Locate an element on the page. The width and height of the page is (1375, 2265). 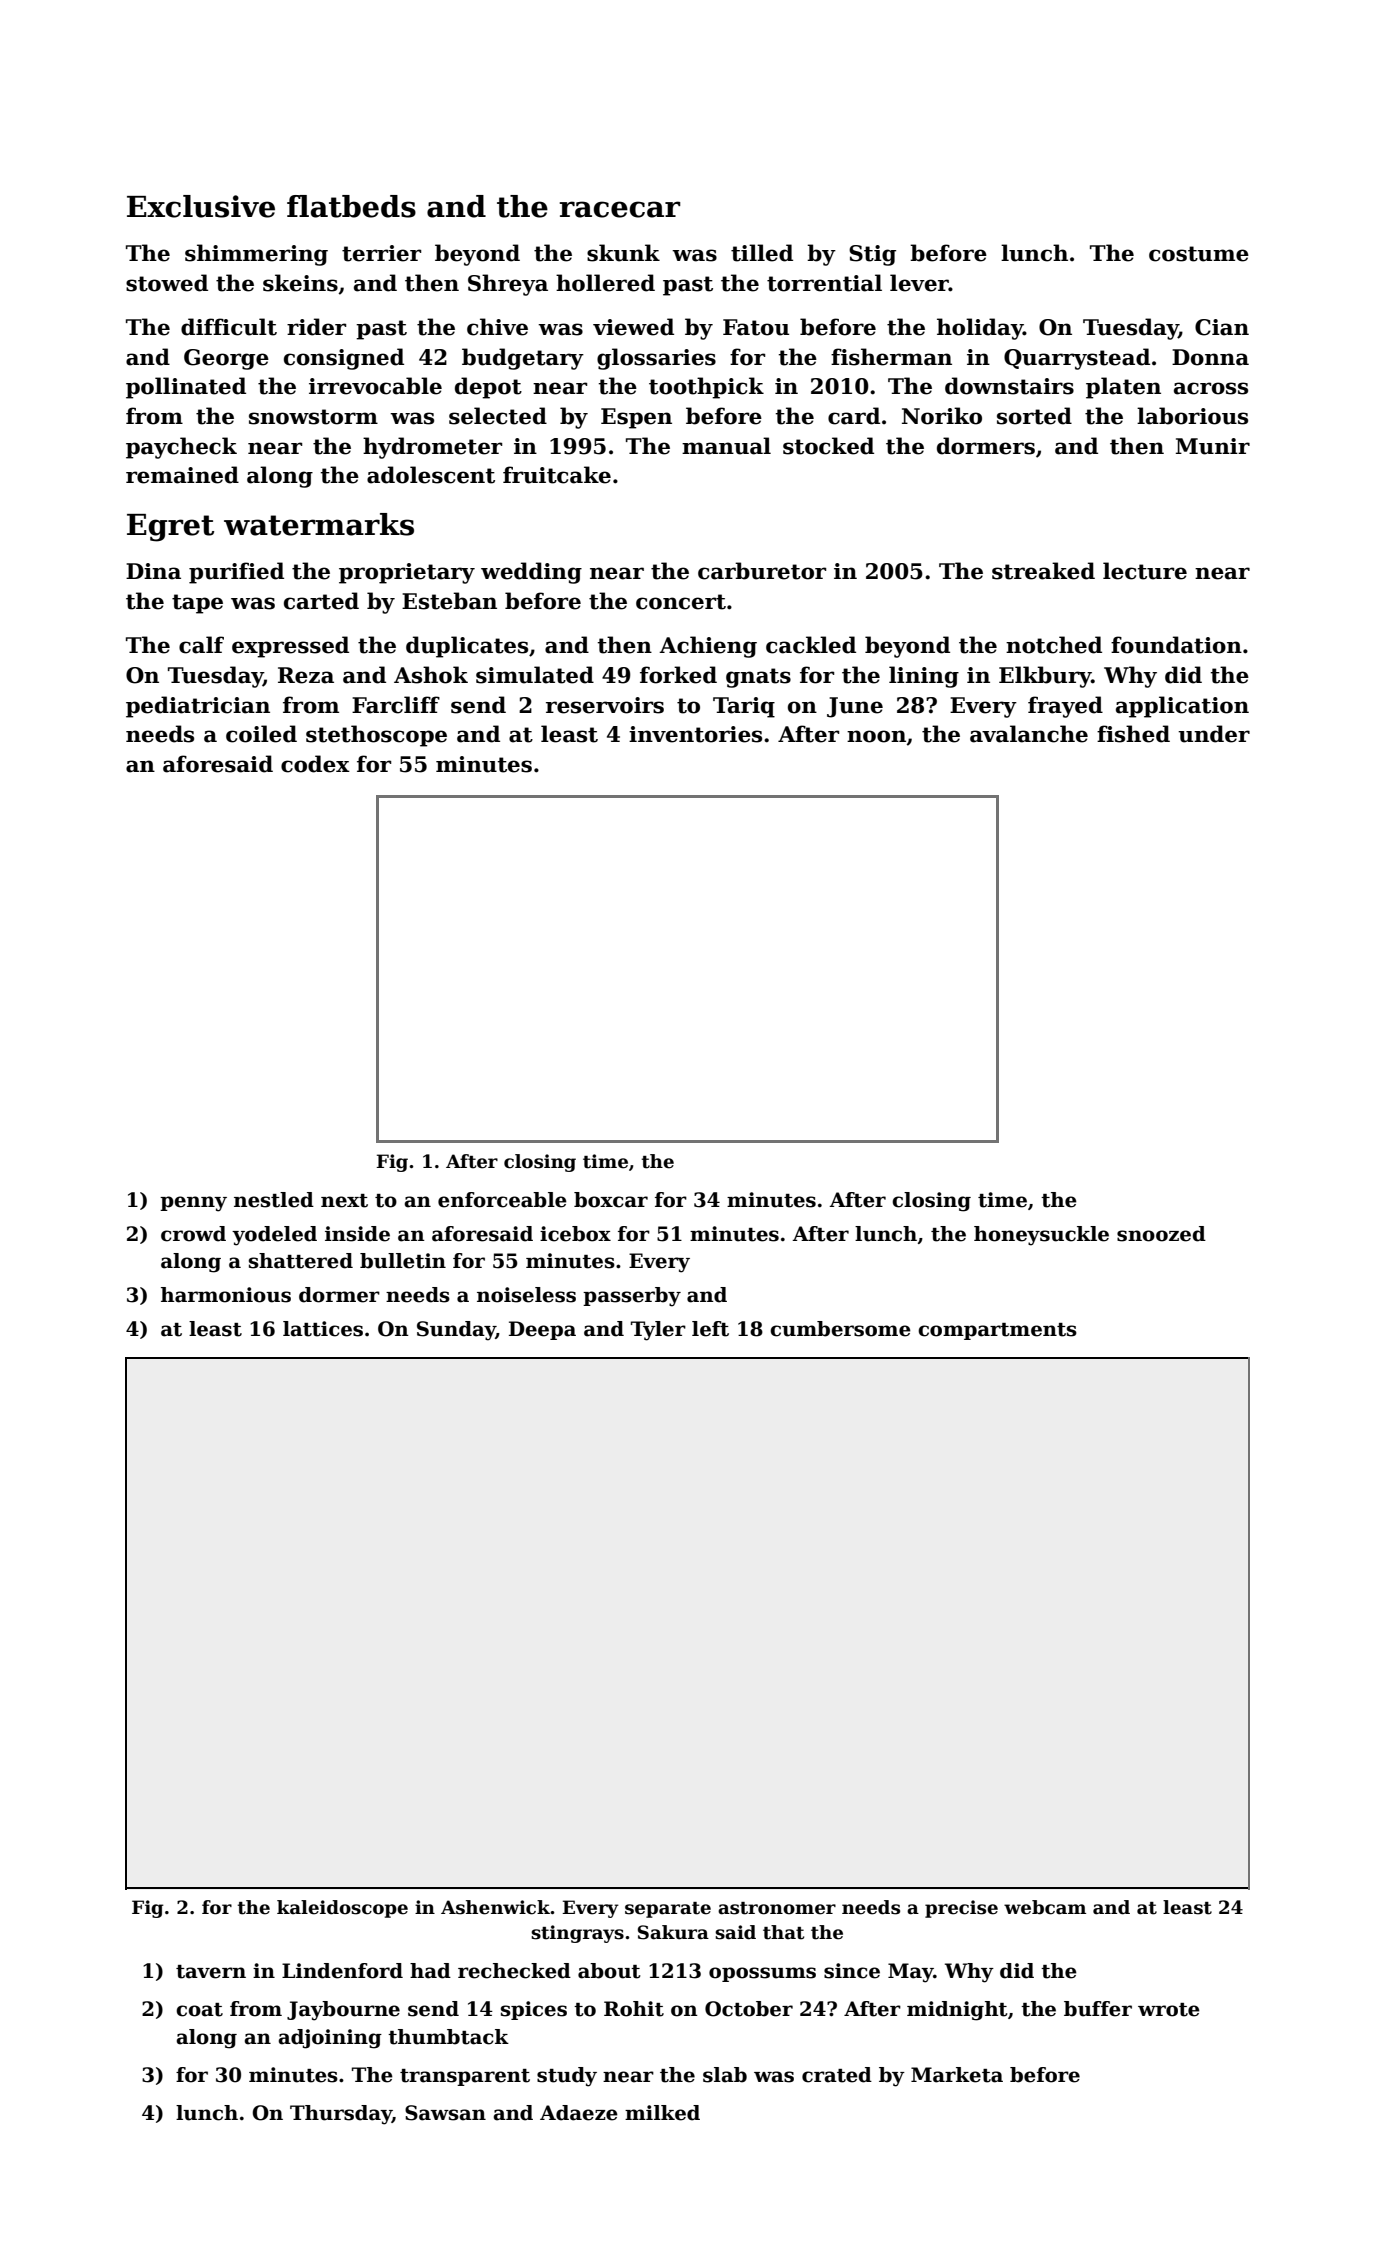
Thursday is located at coordinates (341, 2115).
